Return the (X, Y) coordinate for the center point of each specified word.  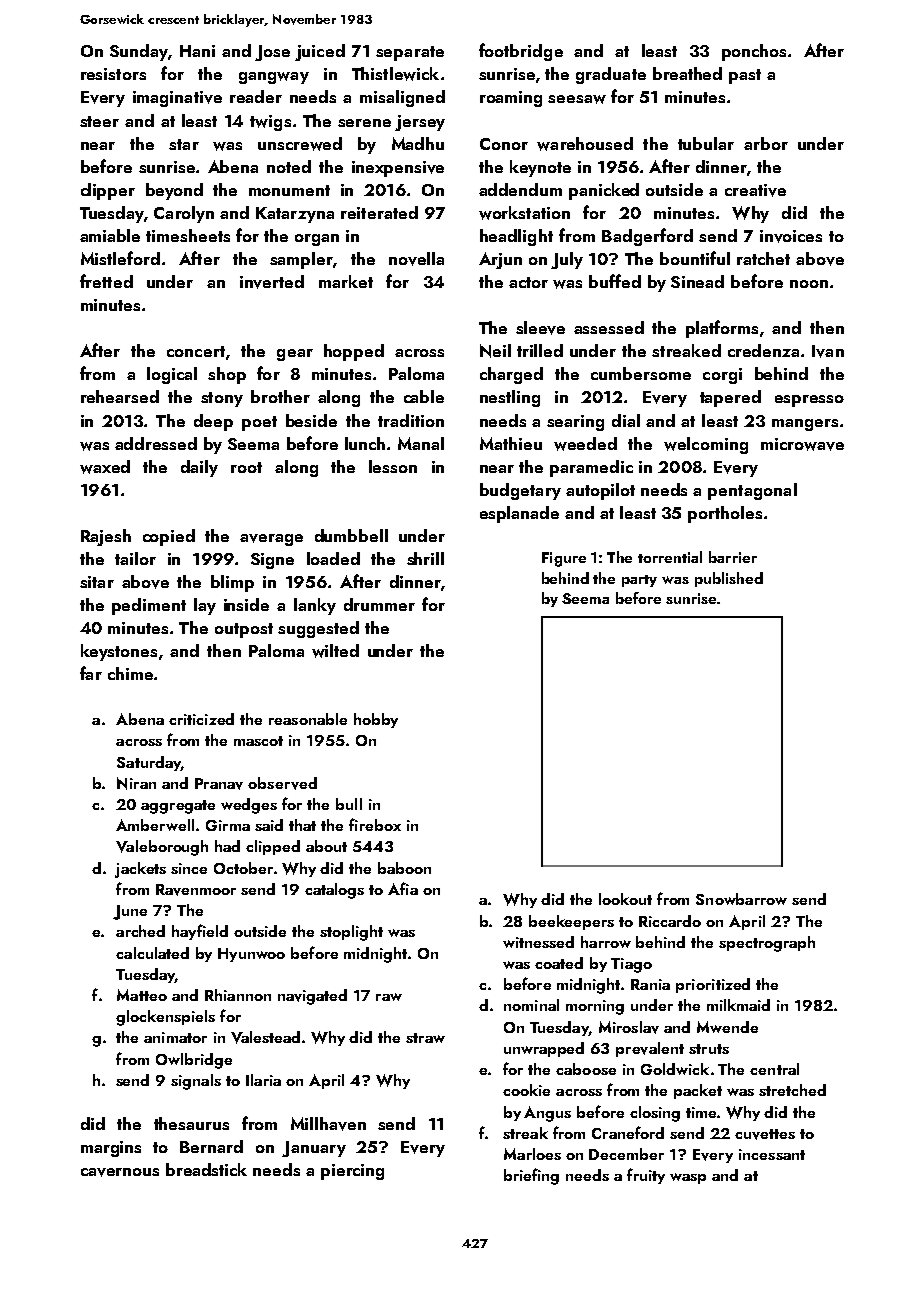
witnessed (538, 942)
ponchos (754, 52)
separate (410, 53)
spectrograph (767, 944)
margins (111, 1149)
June (130, 912)
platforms (722, 329)
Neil (495, 351)
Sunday (139, 52)
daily (199, 468)
